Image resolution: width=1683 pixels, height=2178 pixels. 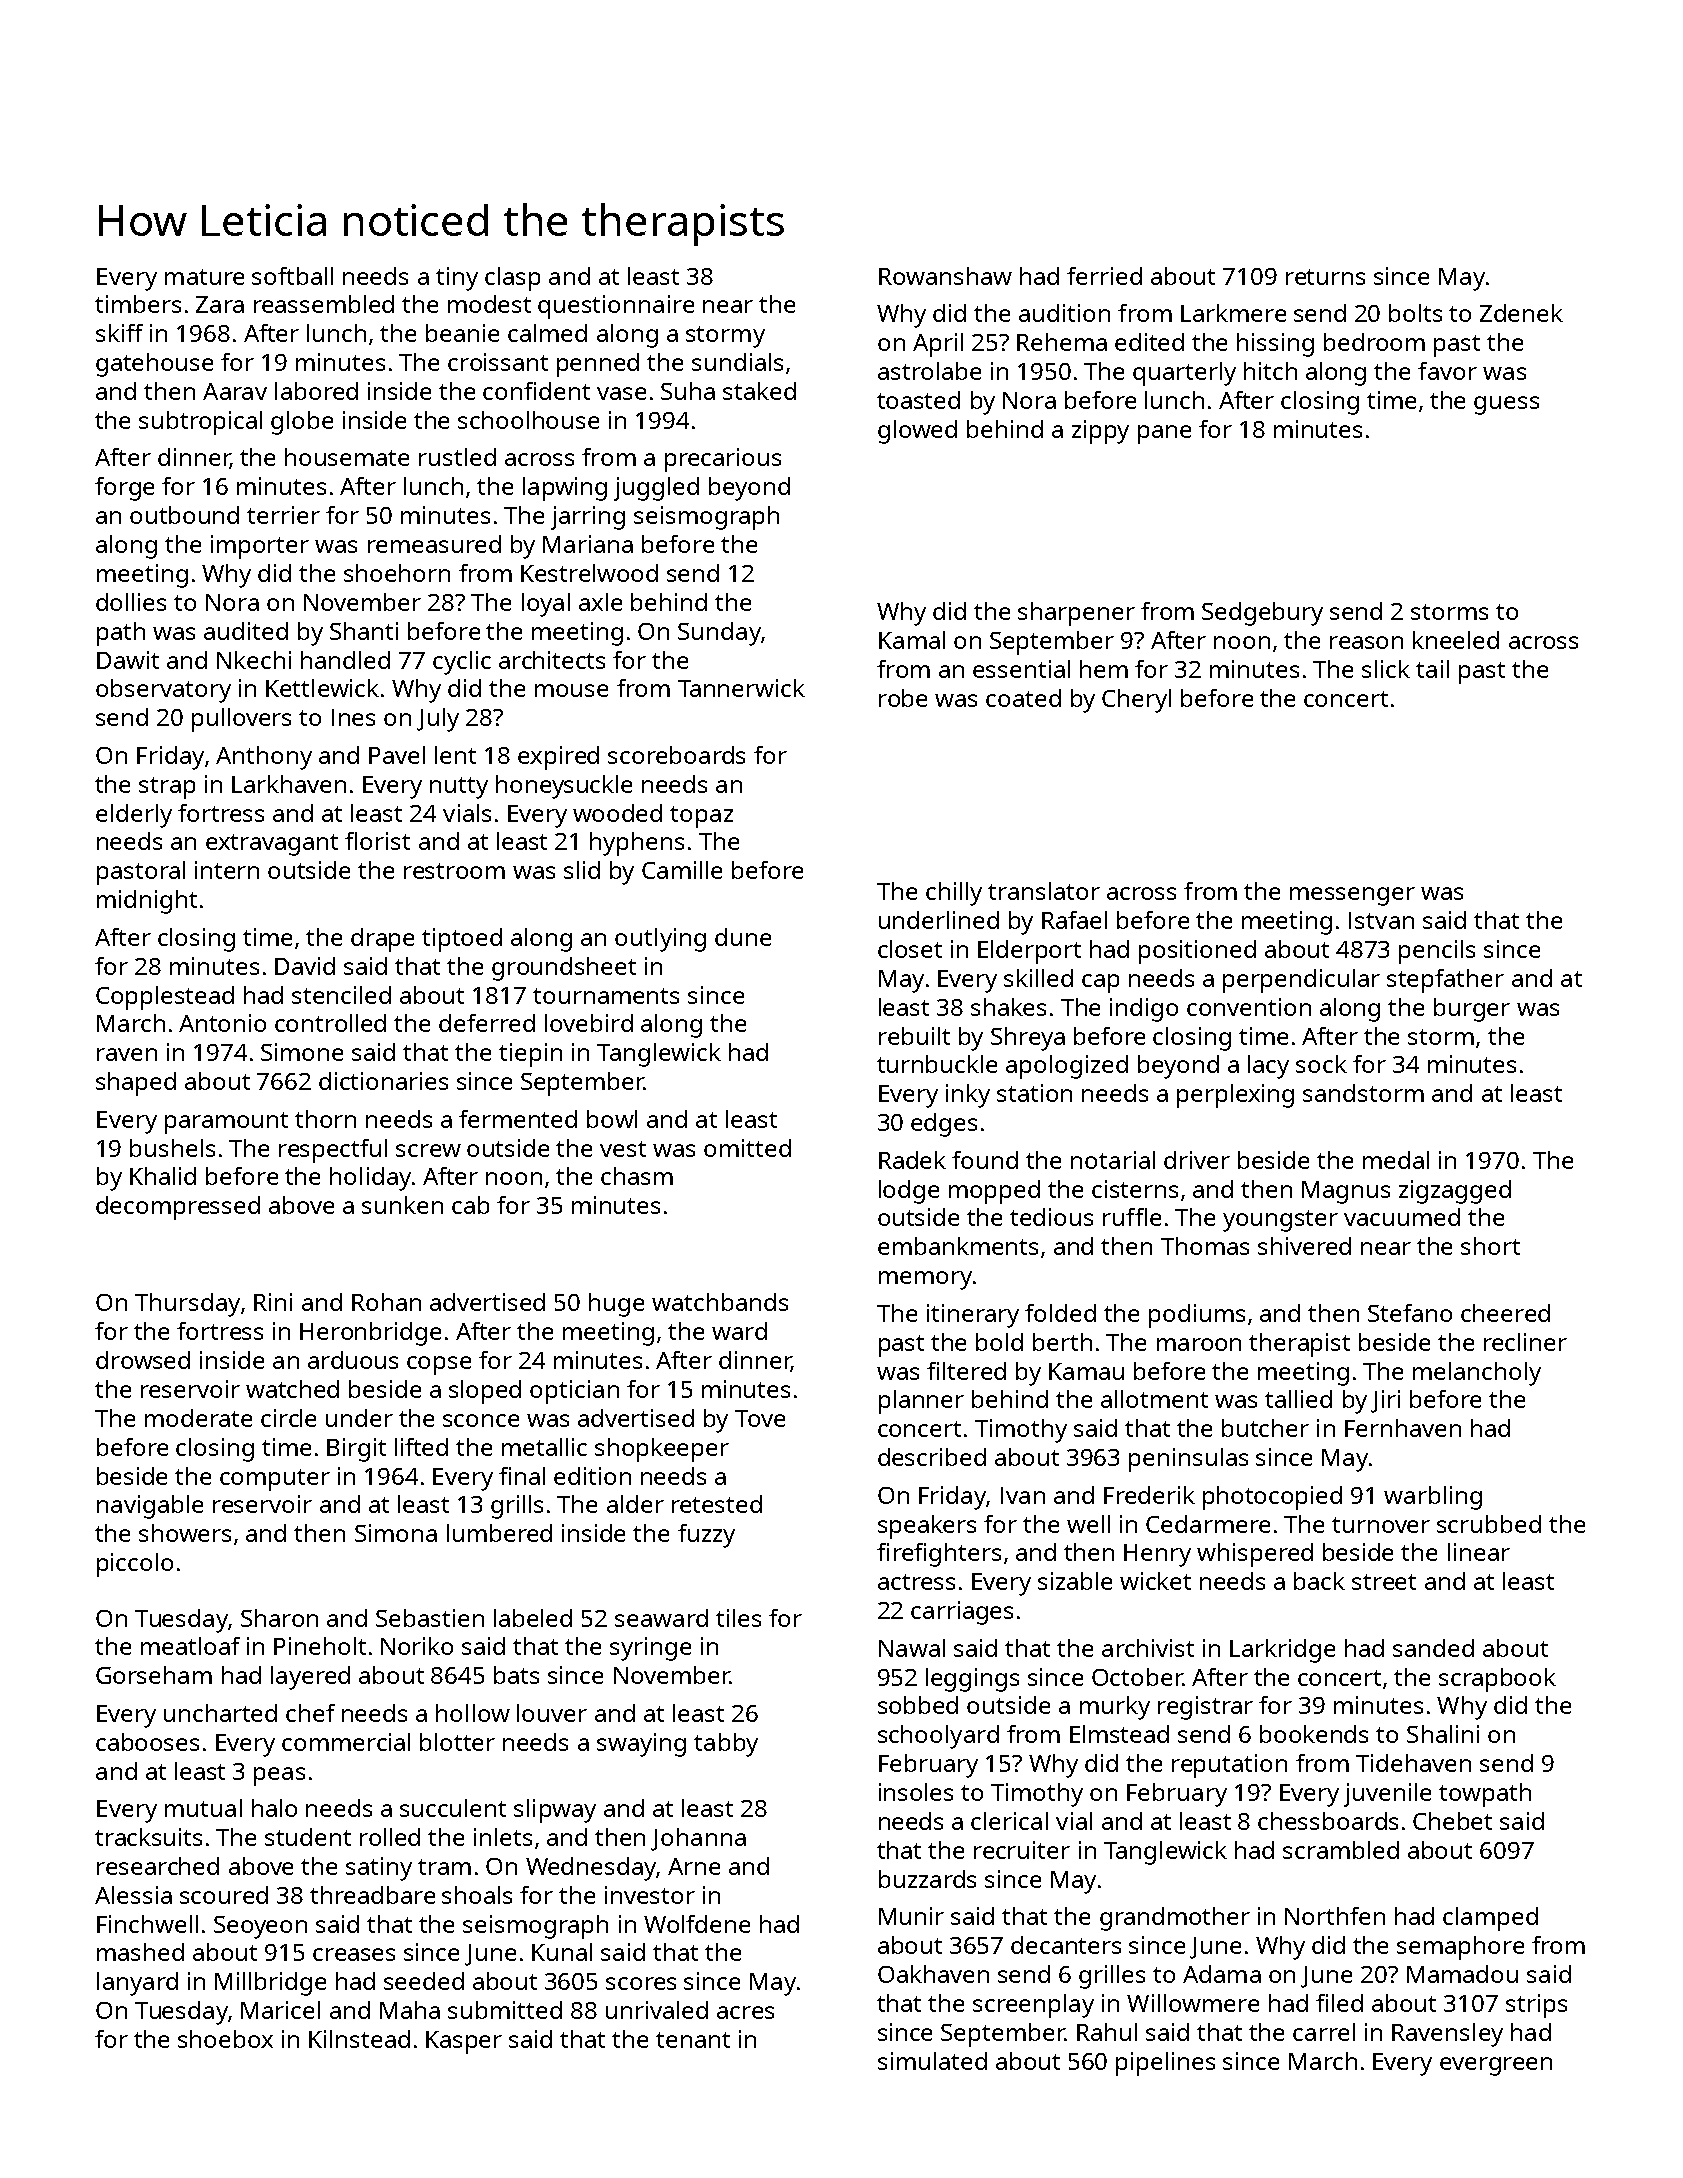 What do you see at coordinates (410, 2010) in the document?
I see `Maha` at bounding box center [410, 2010].
